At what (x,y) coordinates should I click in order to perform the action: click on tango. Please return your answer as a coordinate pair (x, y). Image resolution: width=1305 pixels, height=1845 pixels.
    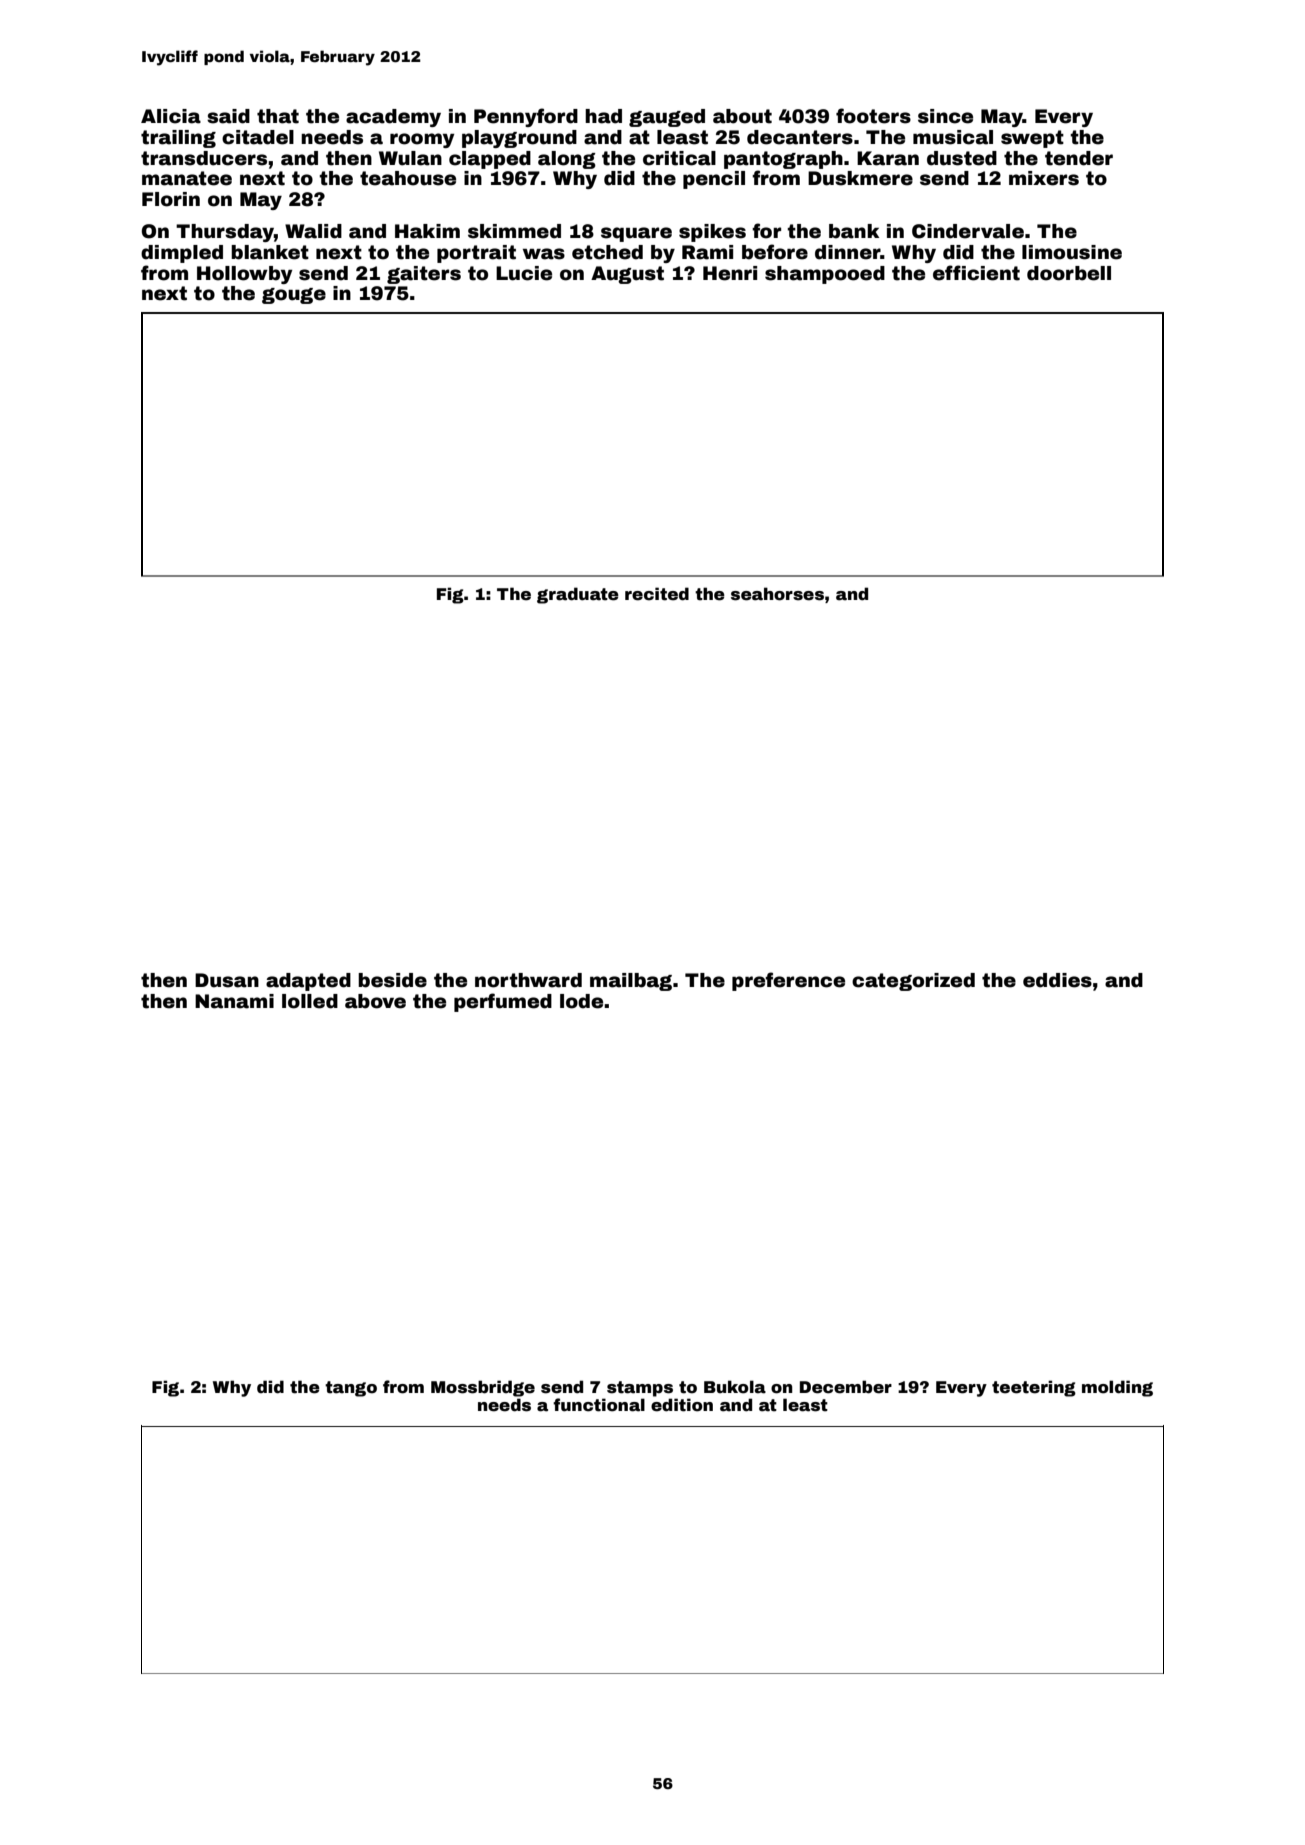
    Looking at the image, I should click on (351, 1389).
